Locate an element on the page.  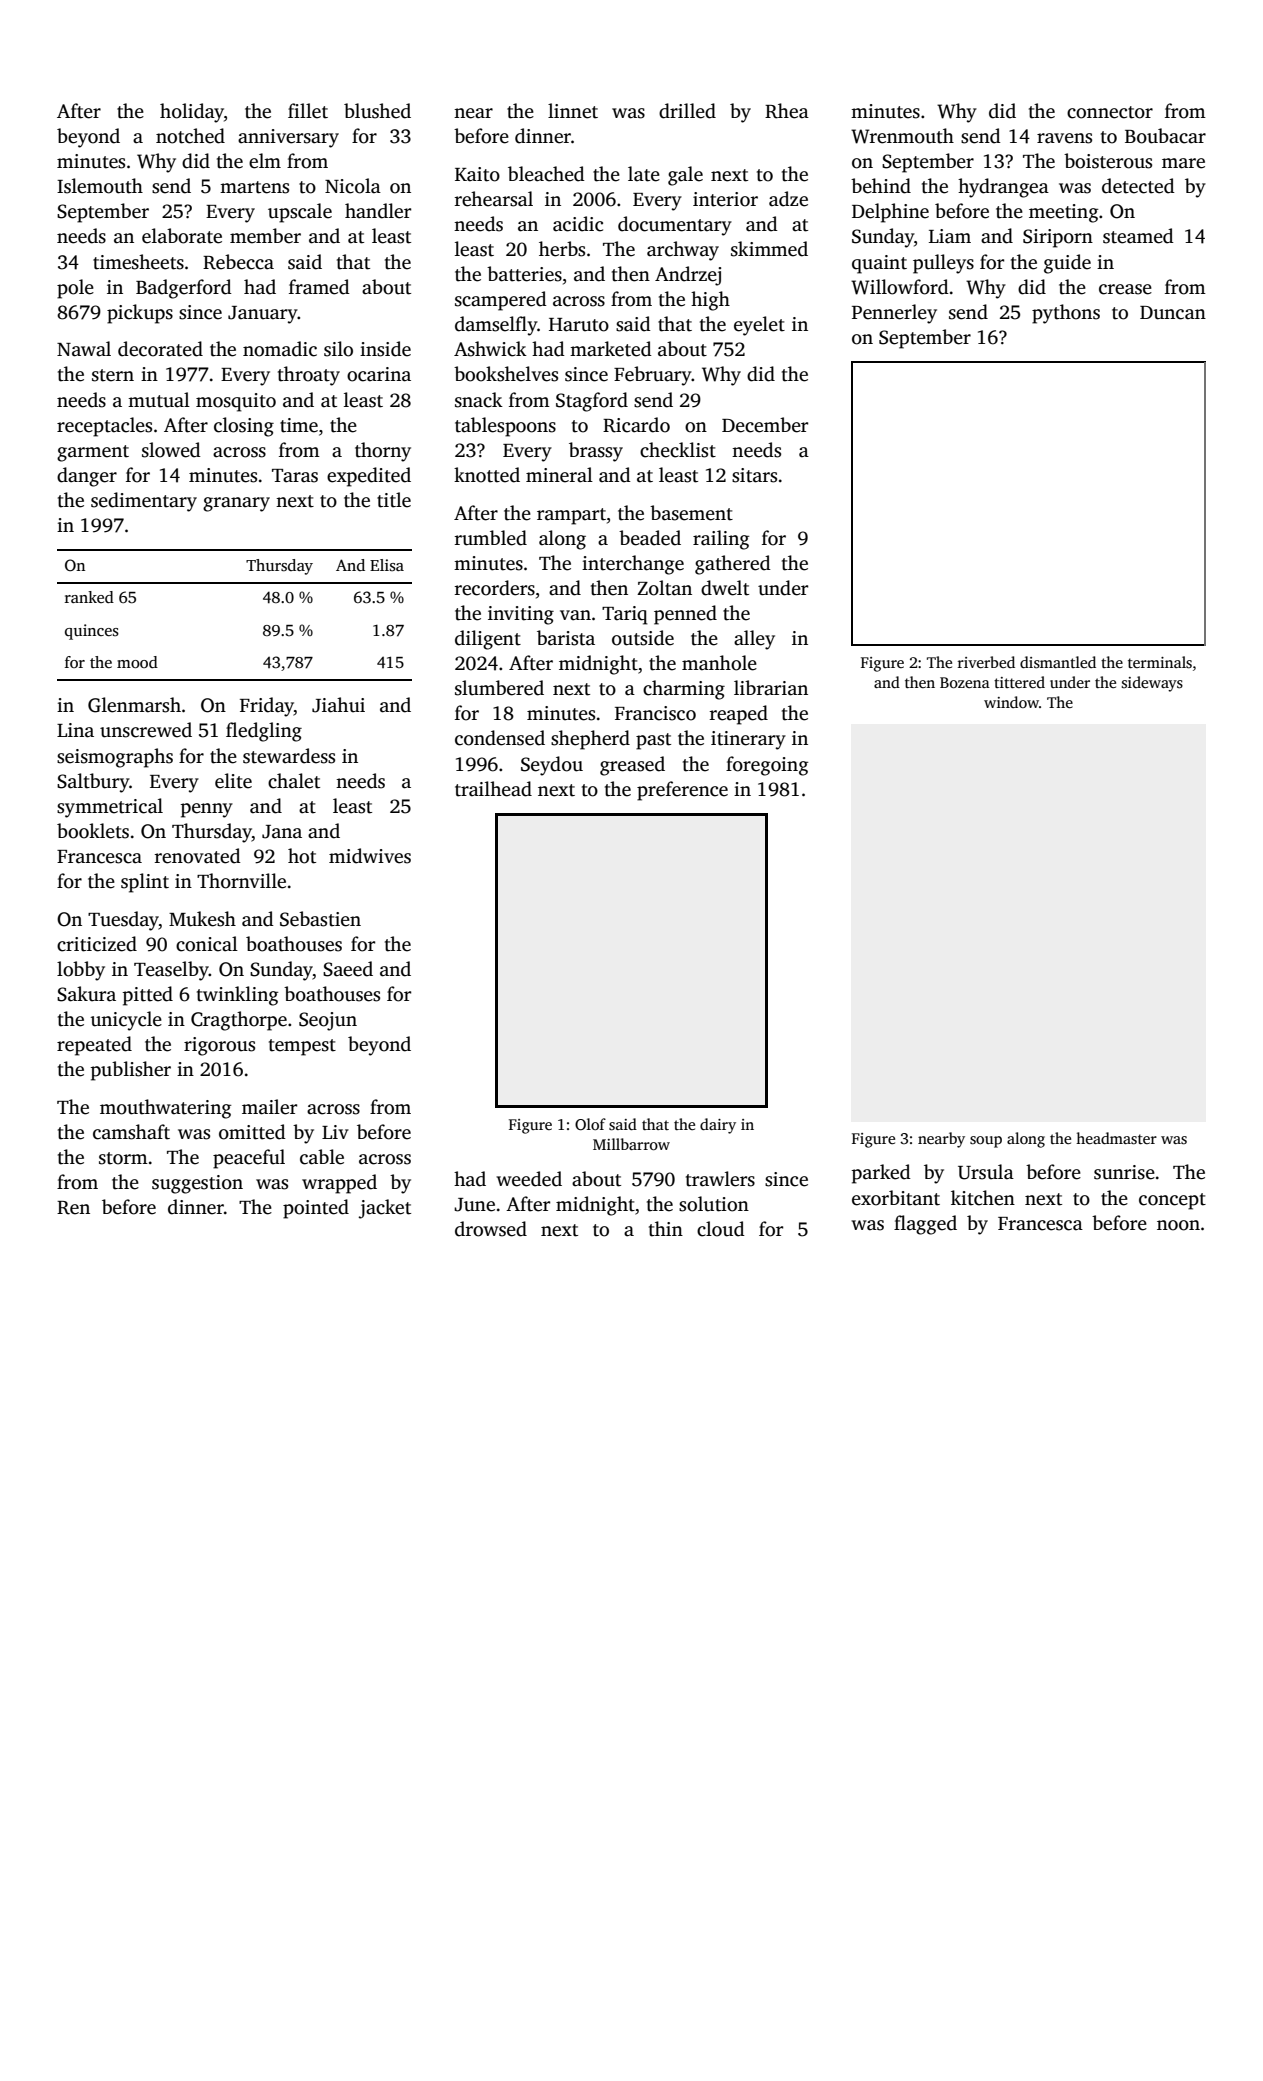
headmaster is located at coordinates (1116, 1138).
